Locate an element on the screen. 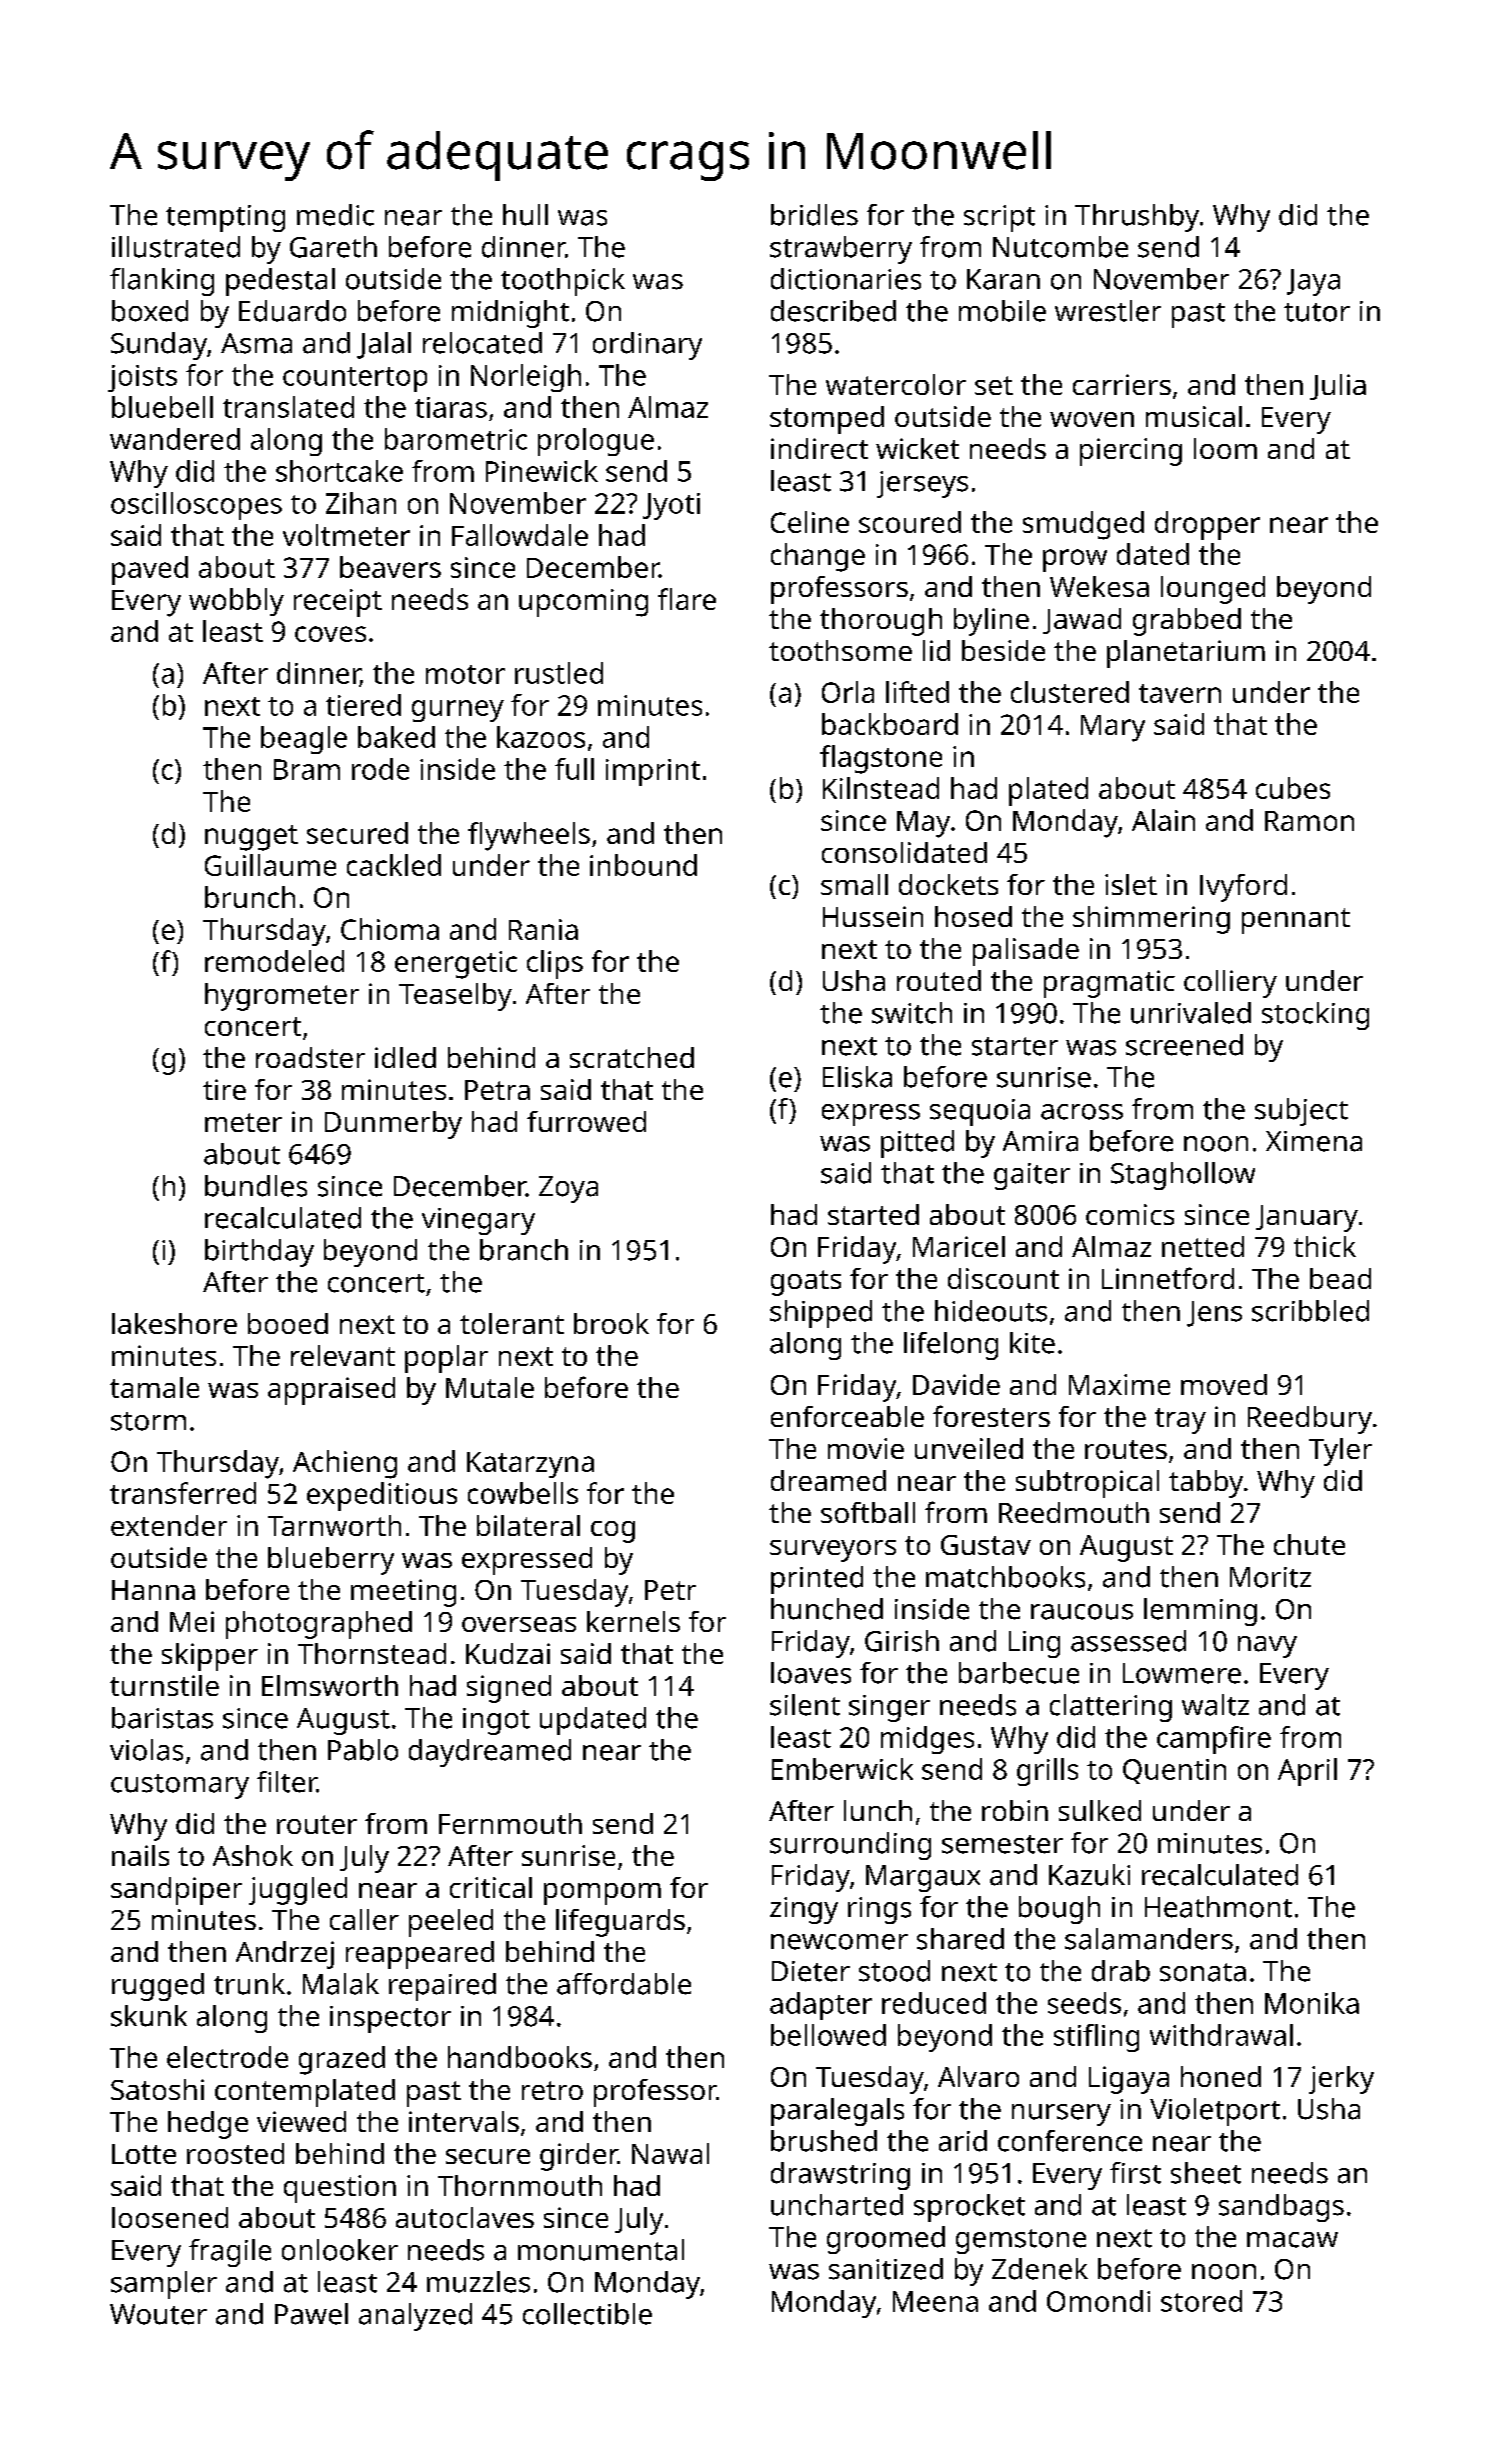  sulked is located at coordinates (1100, 1810).
